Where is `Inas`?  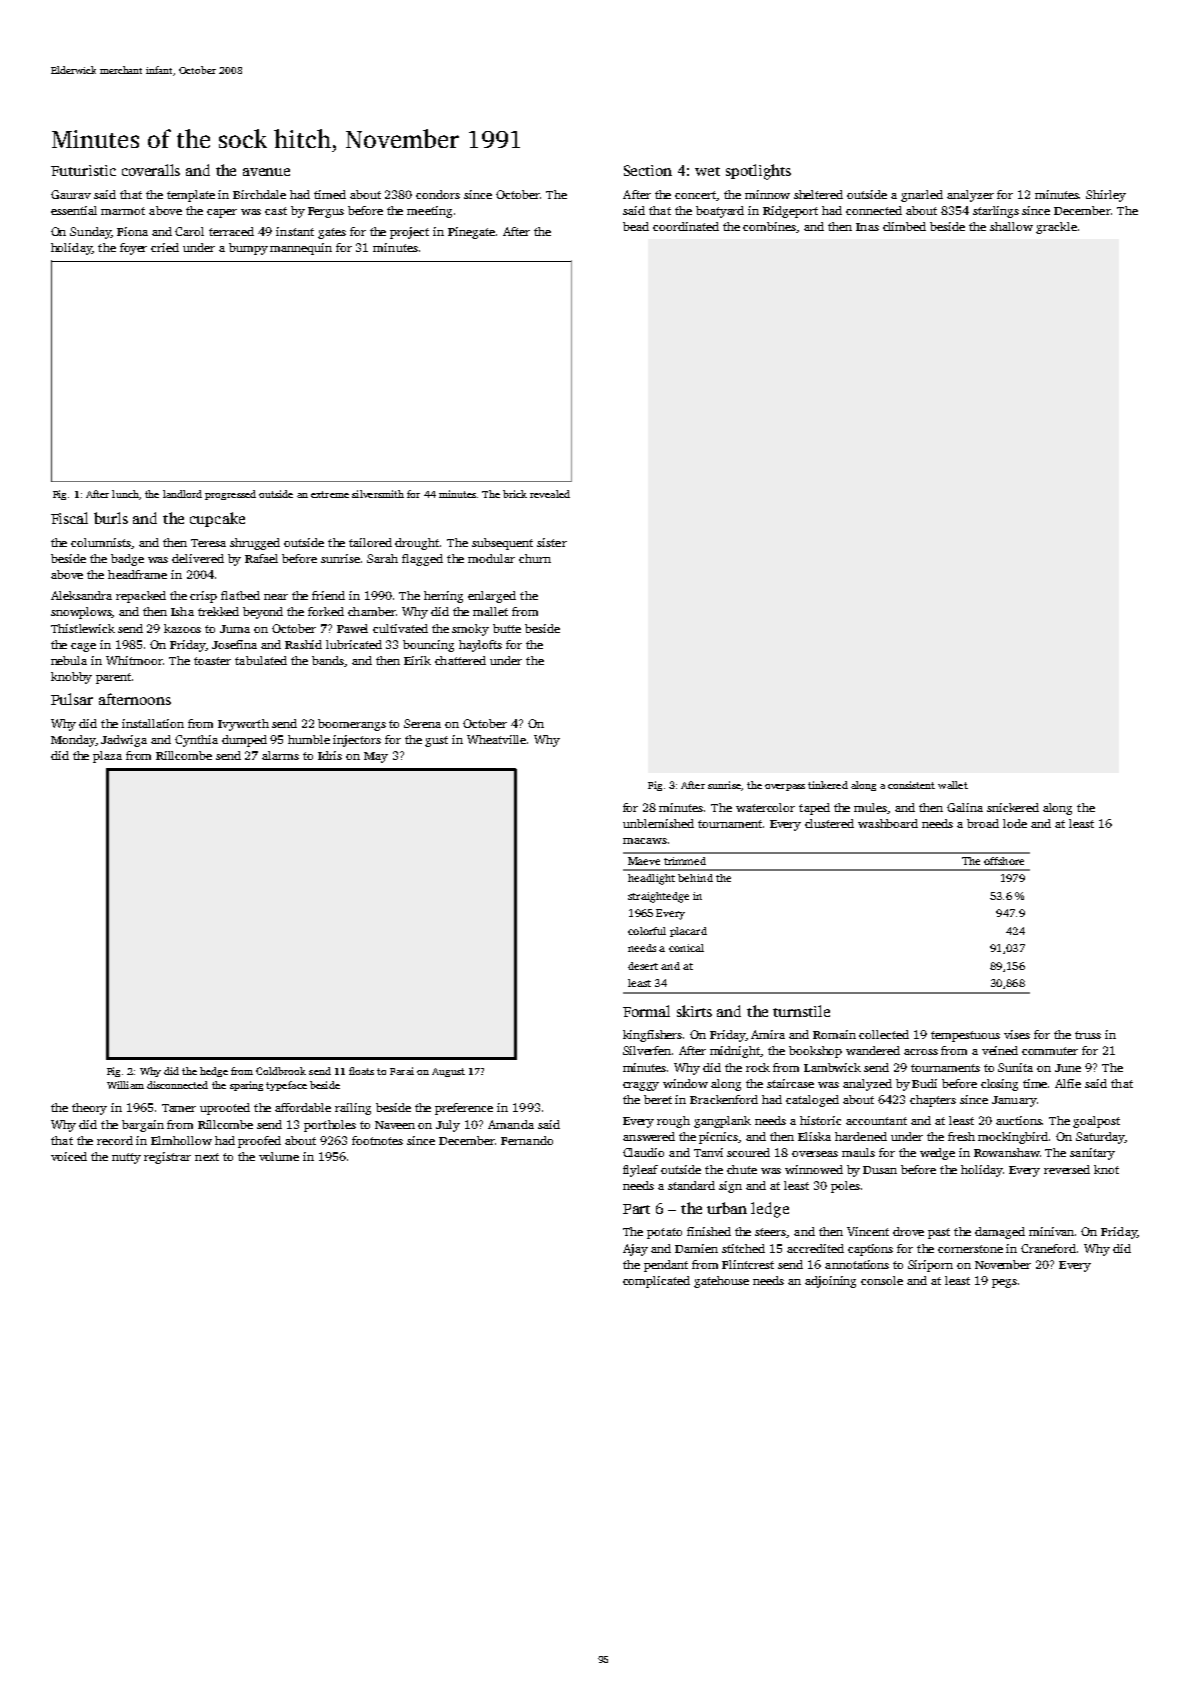
Inas is located at coordinates (867, 227).
